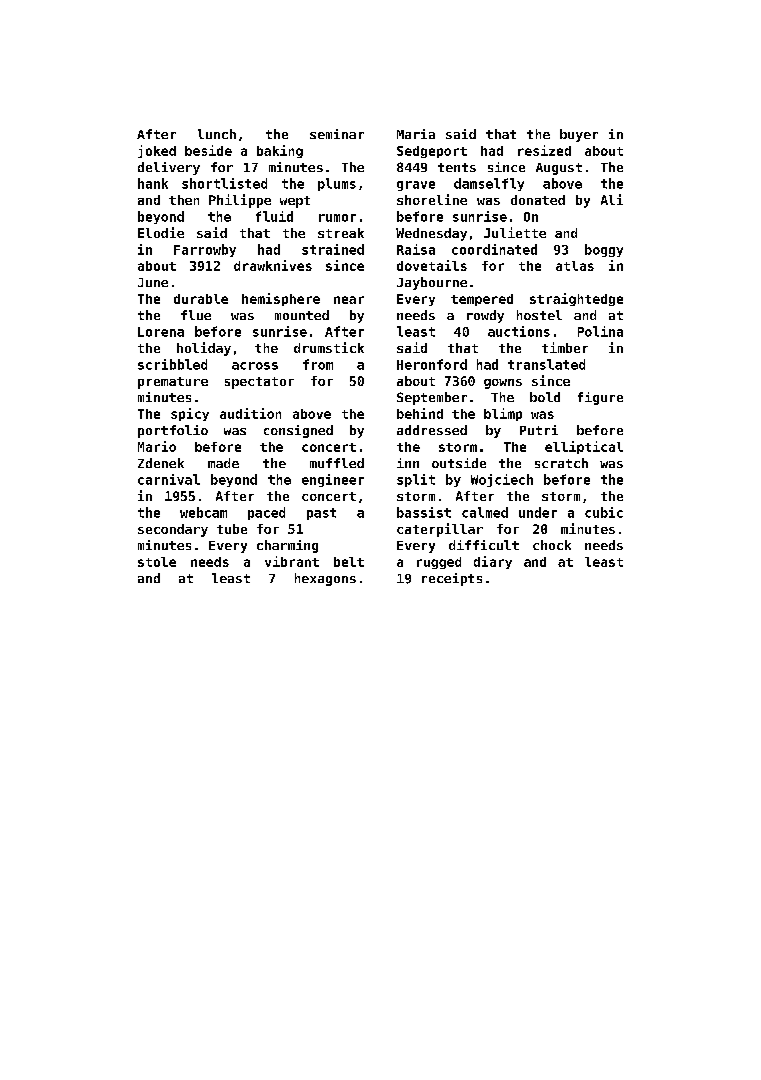 The image size is (761, 1080). Describe the element at coordinates (298, 431) in the screenshot. I see `consigned` at that location.
